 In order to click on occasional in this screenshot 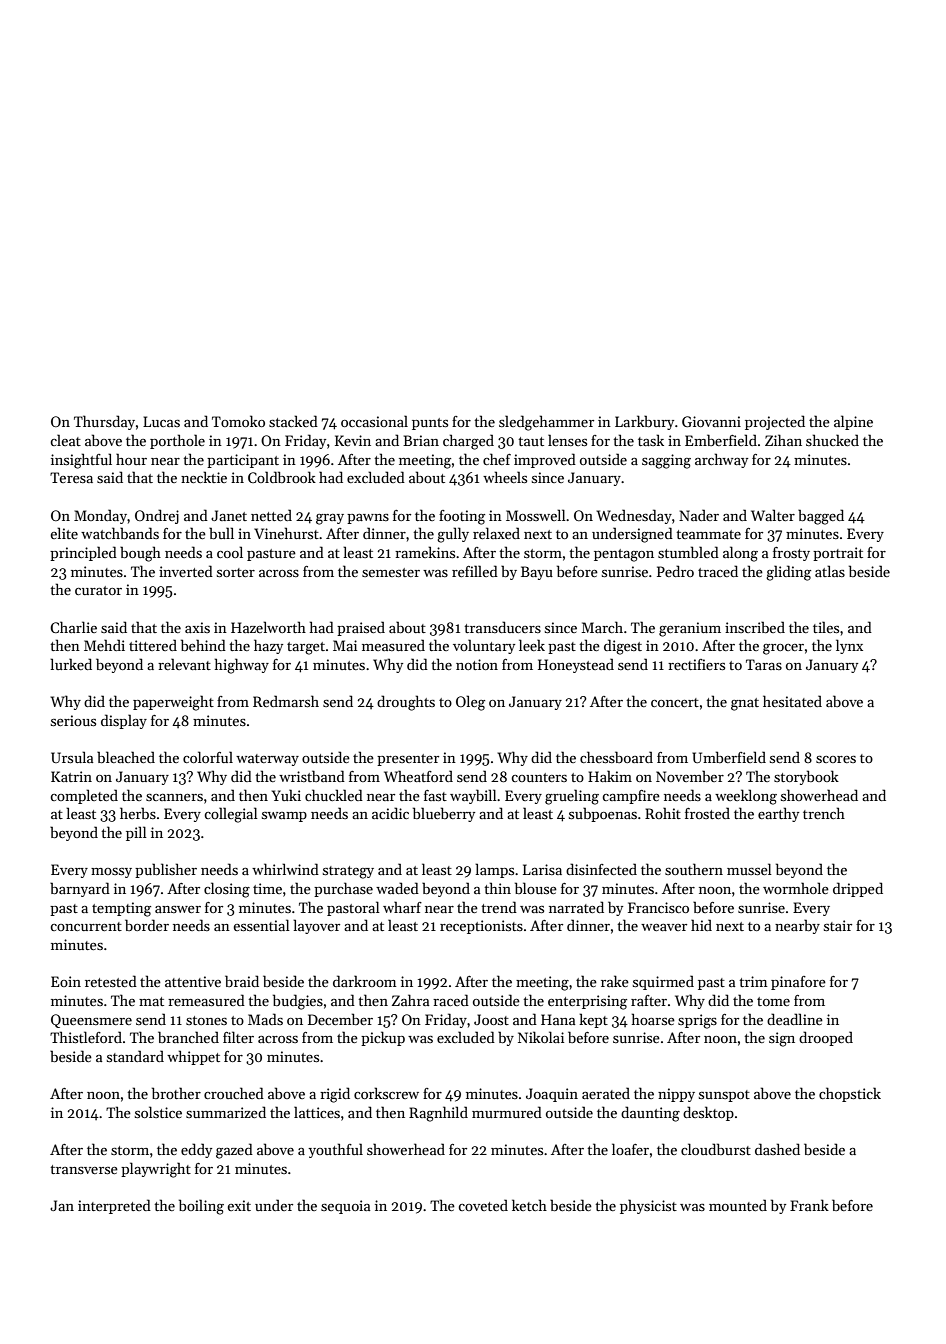, I will do `click(374, 421)`.
